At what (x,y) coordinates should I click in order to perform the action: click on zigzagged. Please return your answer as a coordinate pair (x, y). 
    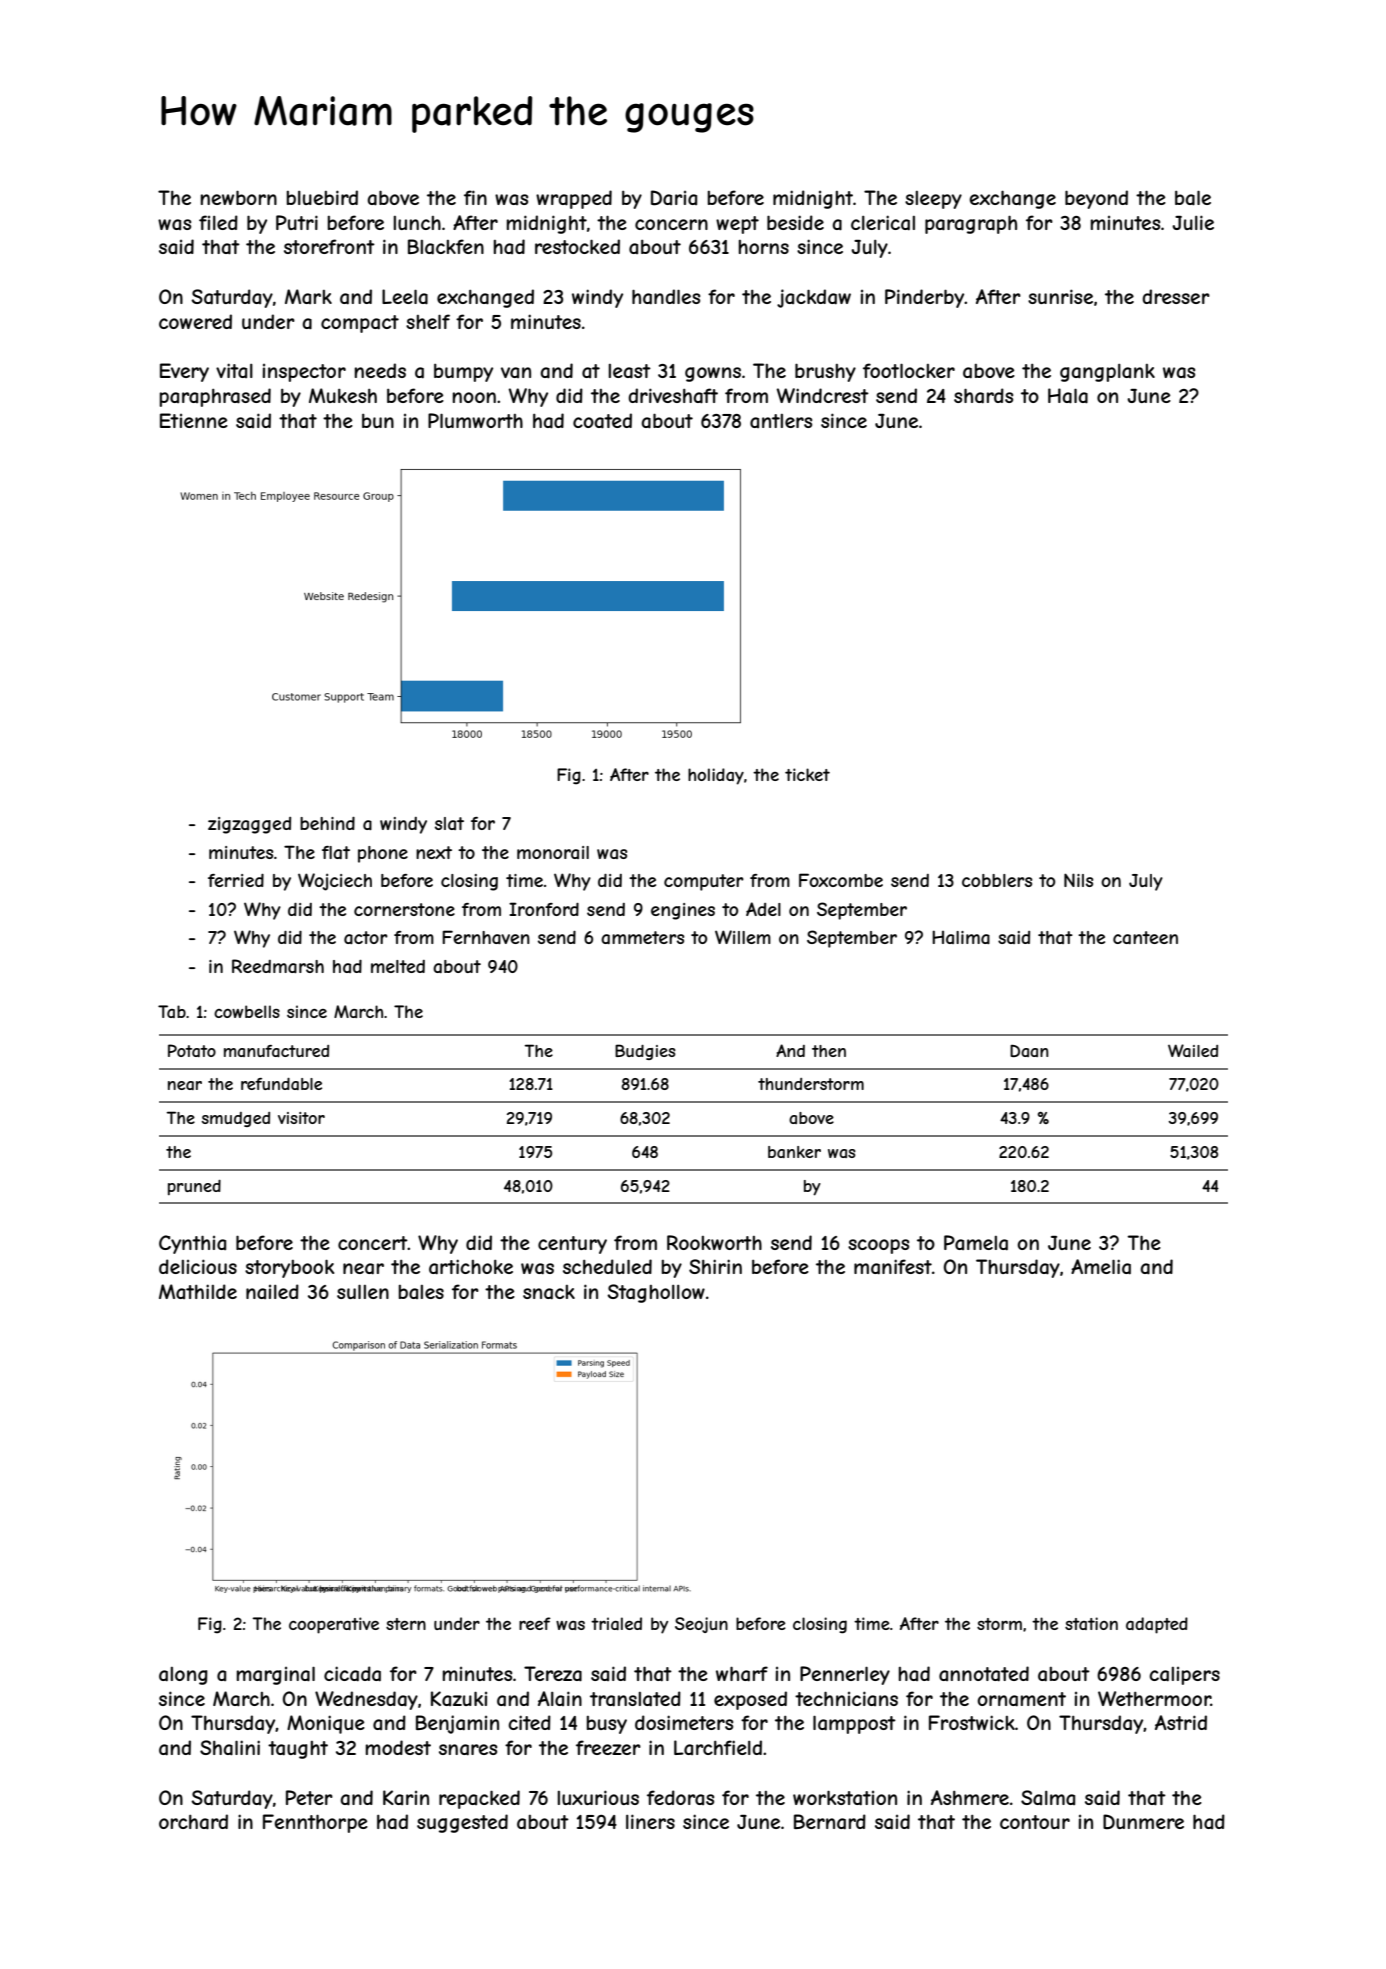
    Looking at the image, I should click on (249, 825).
